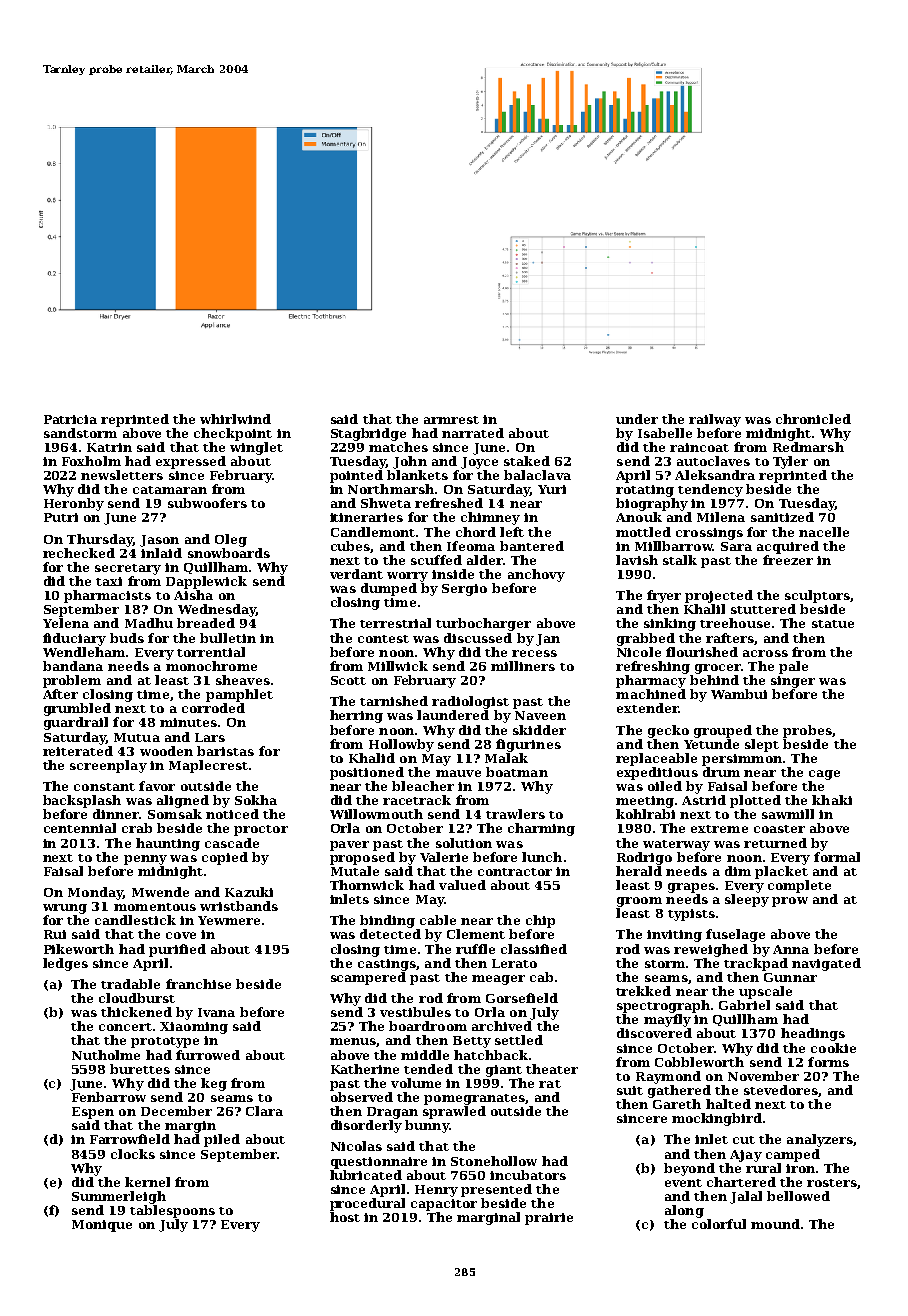 The image size is (908, 1316). I want to click on paver, so click(349, 846).
